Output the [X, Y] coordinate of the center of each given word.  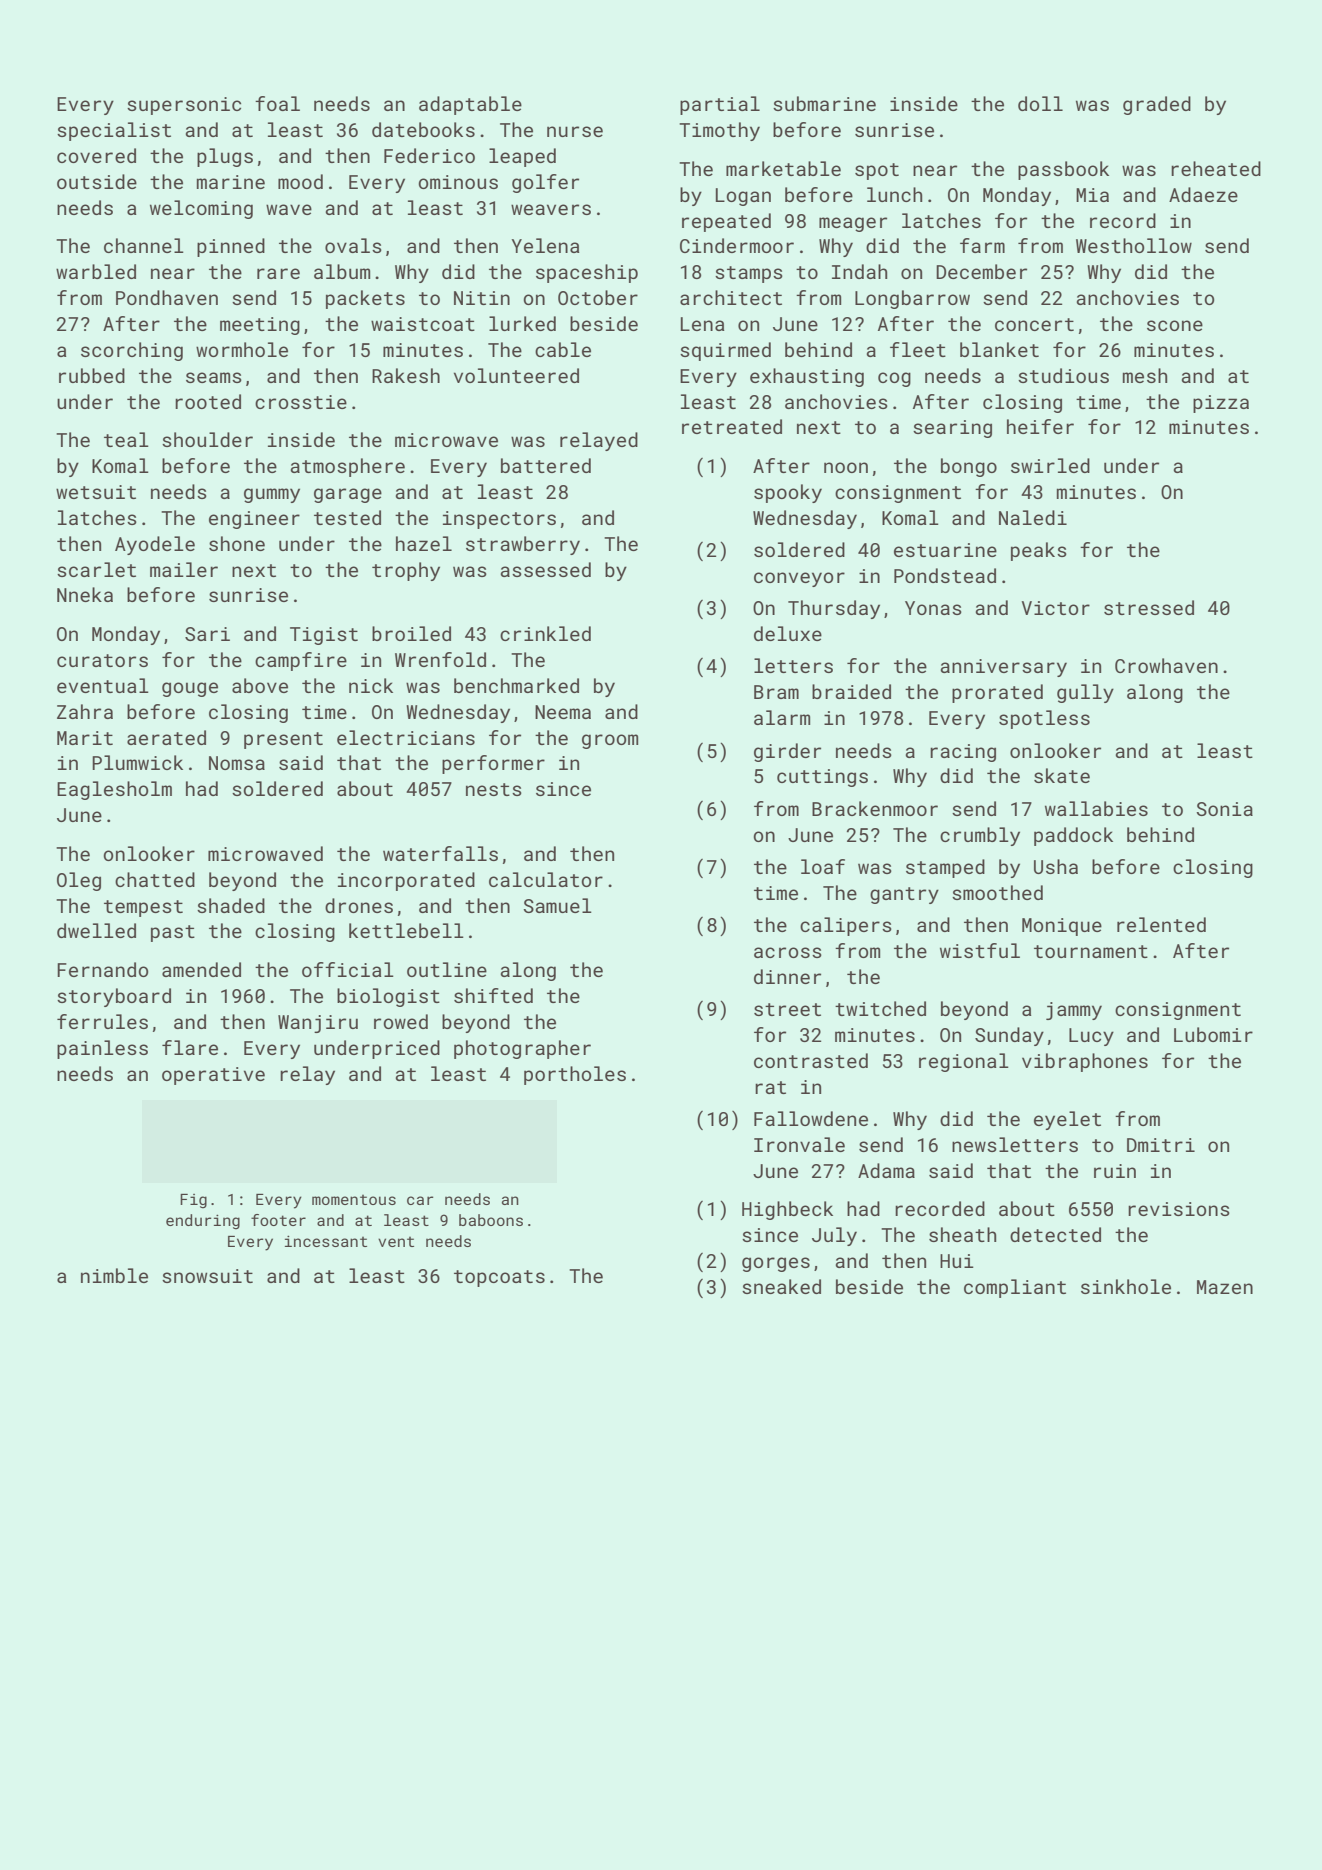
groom [610, 741]
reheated [1216, 168]
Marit [85, 738]
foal [277, 103]
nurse [575, 131]
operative [213, 1076]
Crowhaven [1166, 665]
